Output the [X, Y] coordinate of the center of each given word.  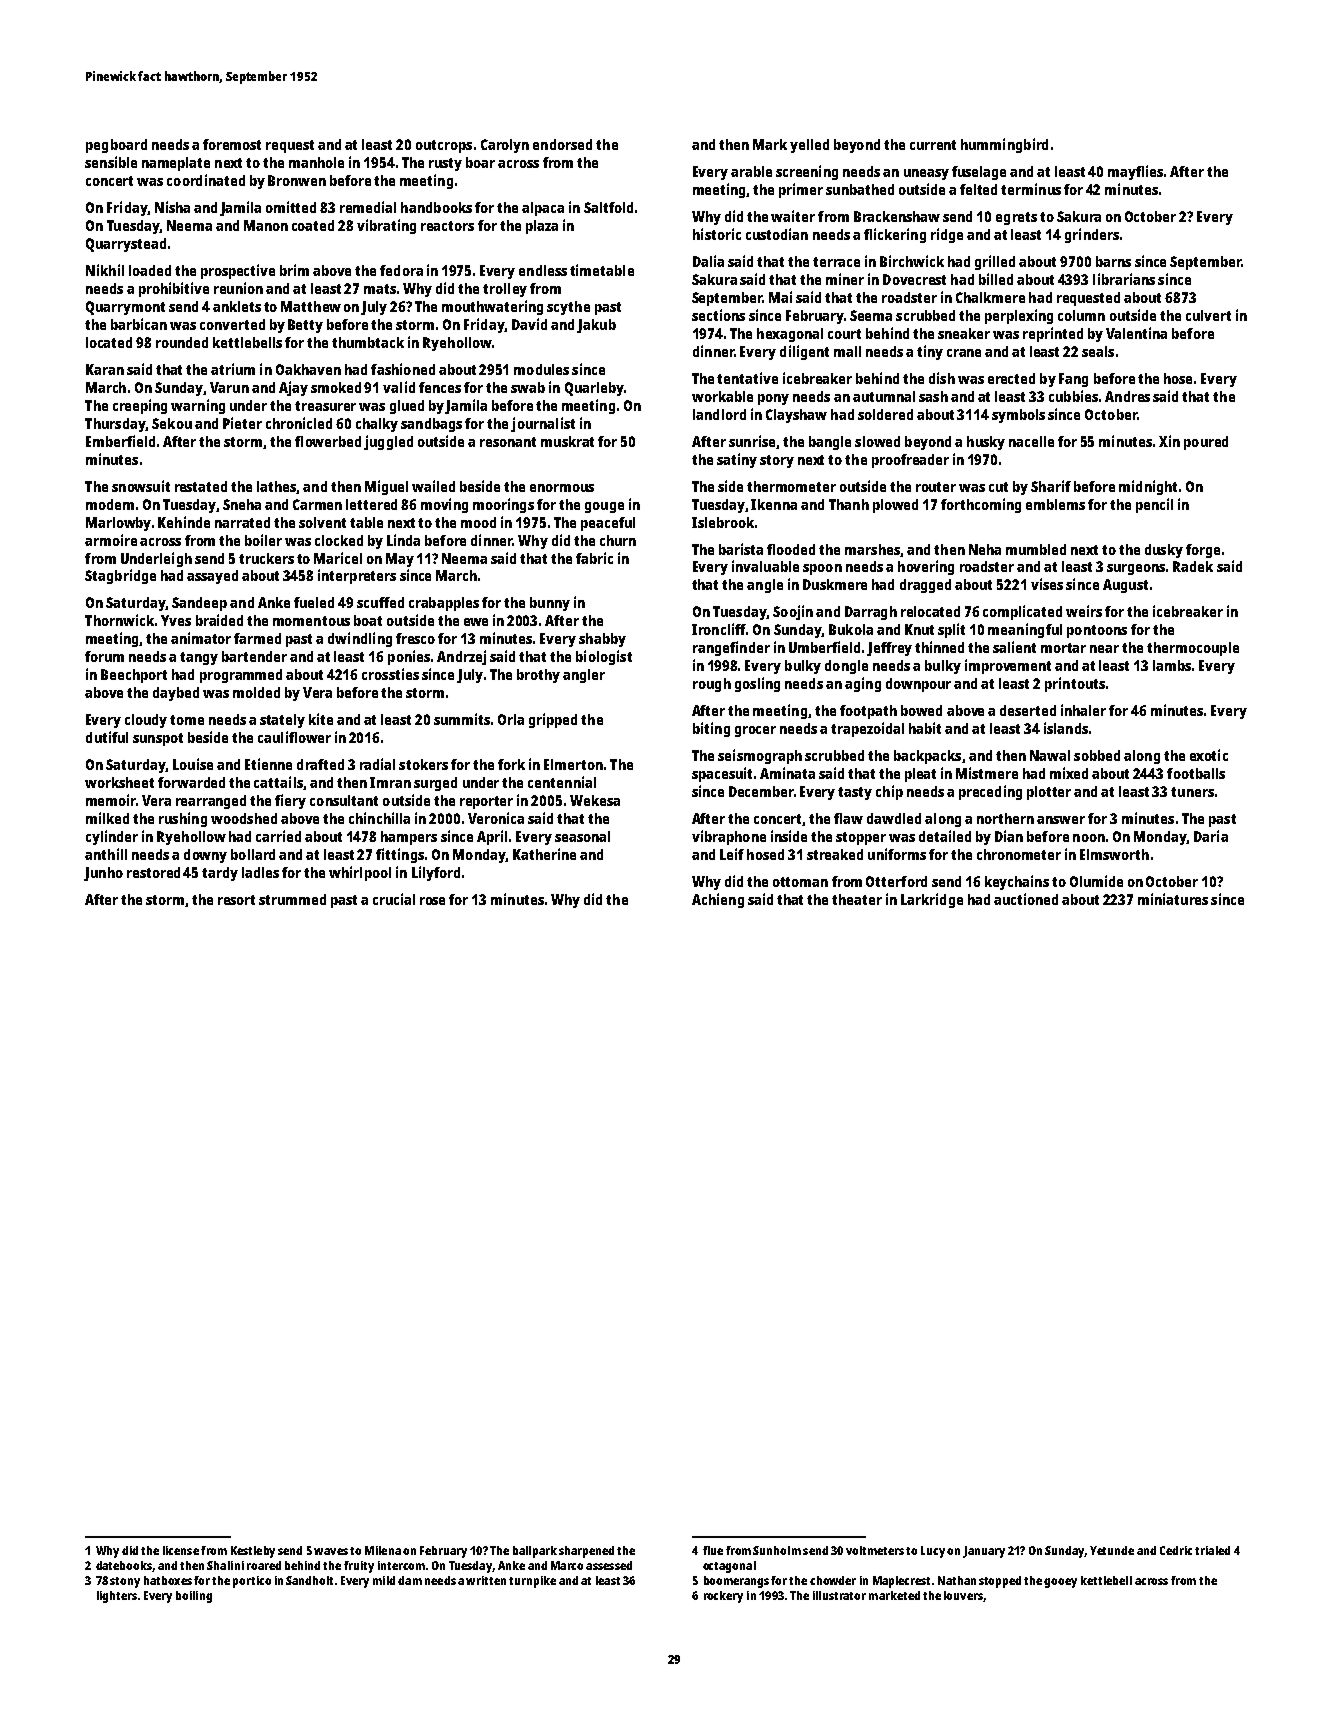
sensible [111, 162]
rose [432, 901]
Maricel [338, 558]
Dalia [708, 261]
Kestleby [253, 1552]
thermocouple [1193, 649]
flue [713, 1550]
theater [857, 899]
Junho [103, 874]
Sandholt [309, 1580]
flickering [895, 235]
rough [712, 685]
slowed [877, 441]
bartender [254, 656]
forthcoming [981, 505]
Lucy [933, 1552]
